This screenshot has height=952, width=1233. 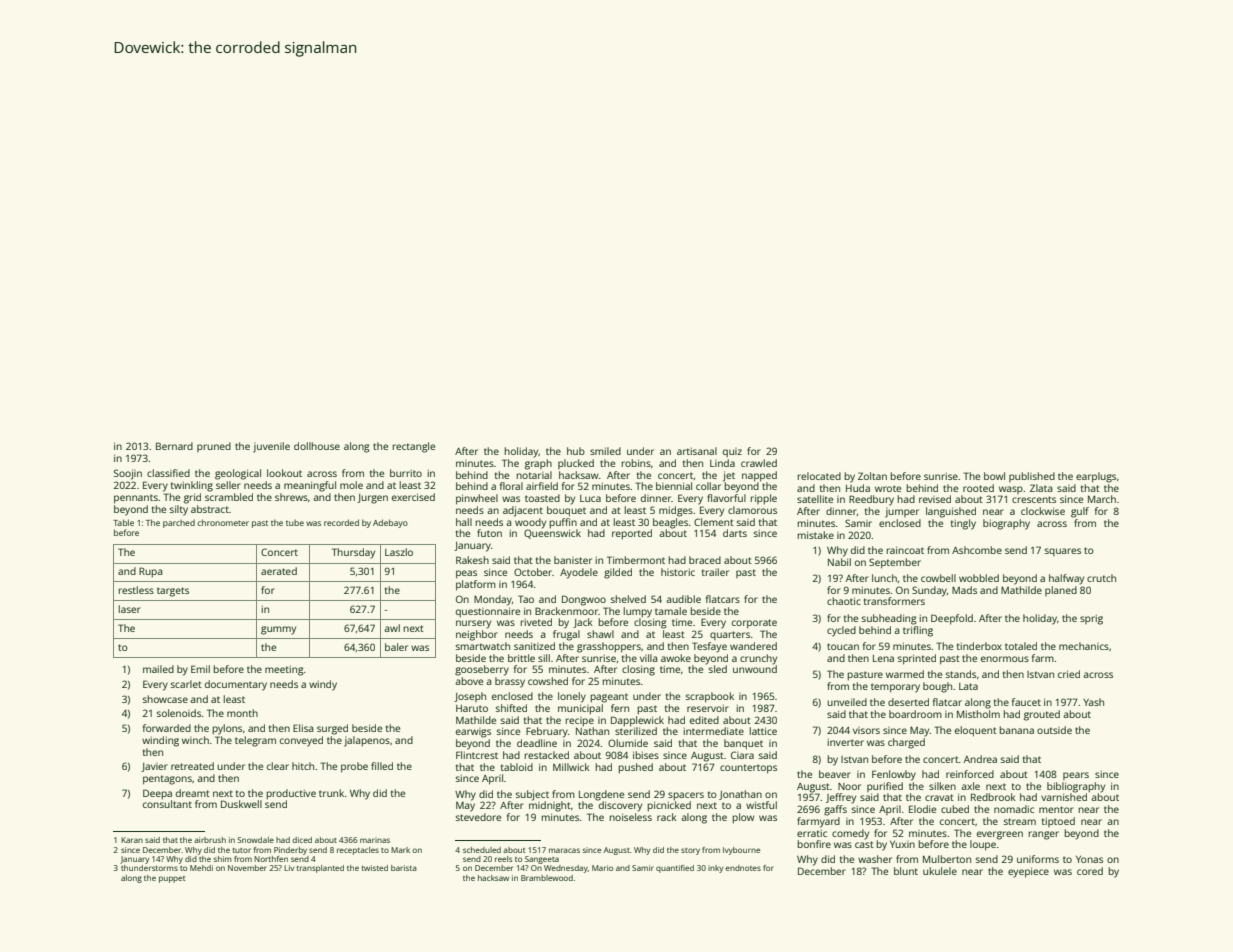 I want to click on consultant, so click(x=167, y=804).
